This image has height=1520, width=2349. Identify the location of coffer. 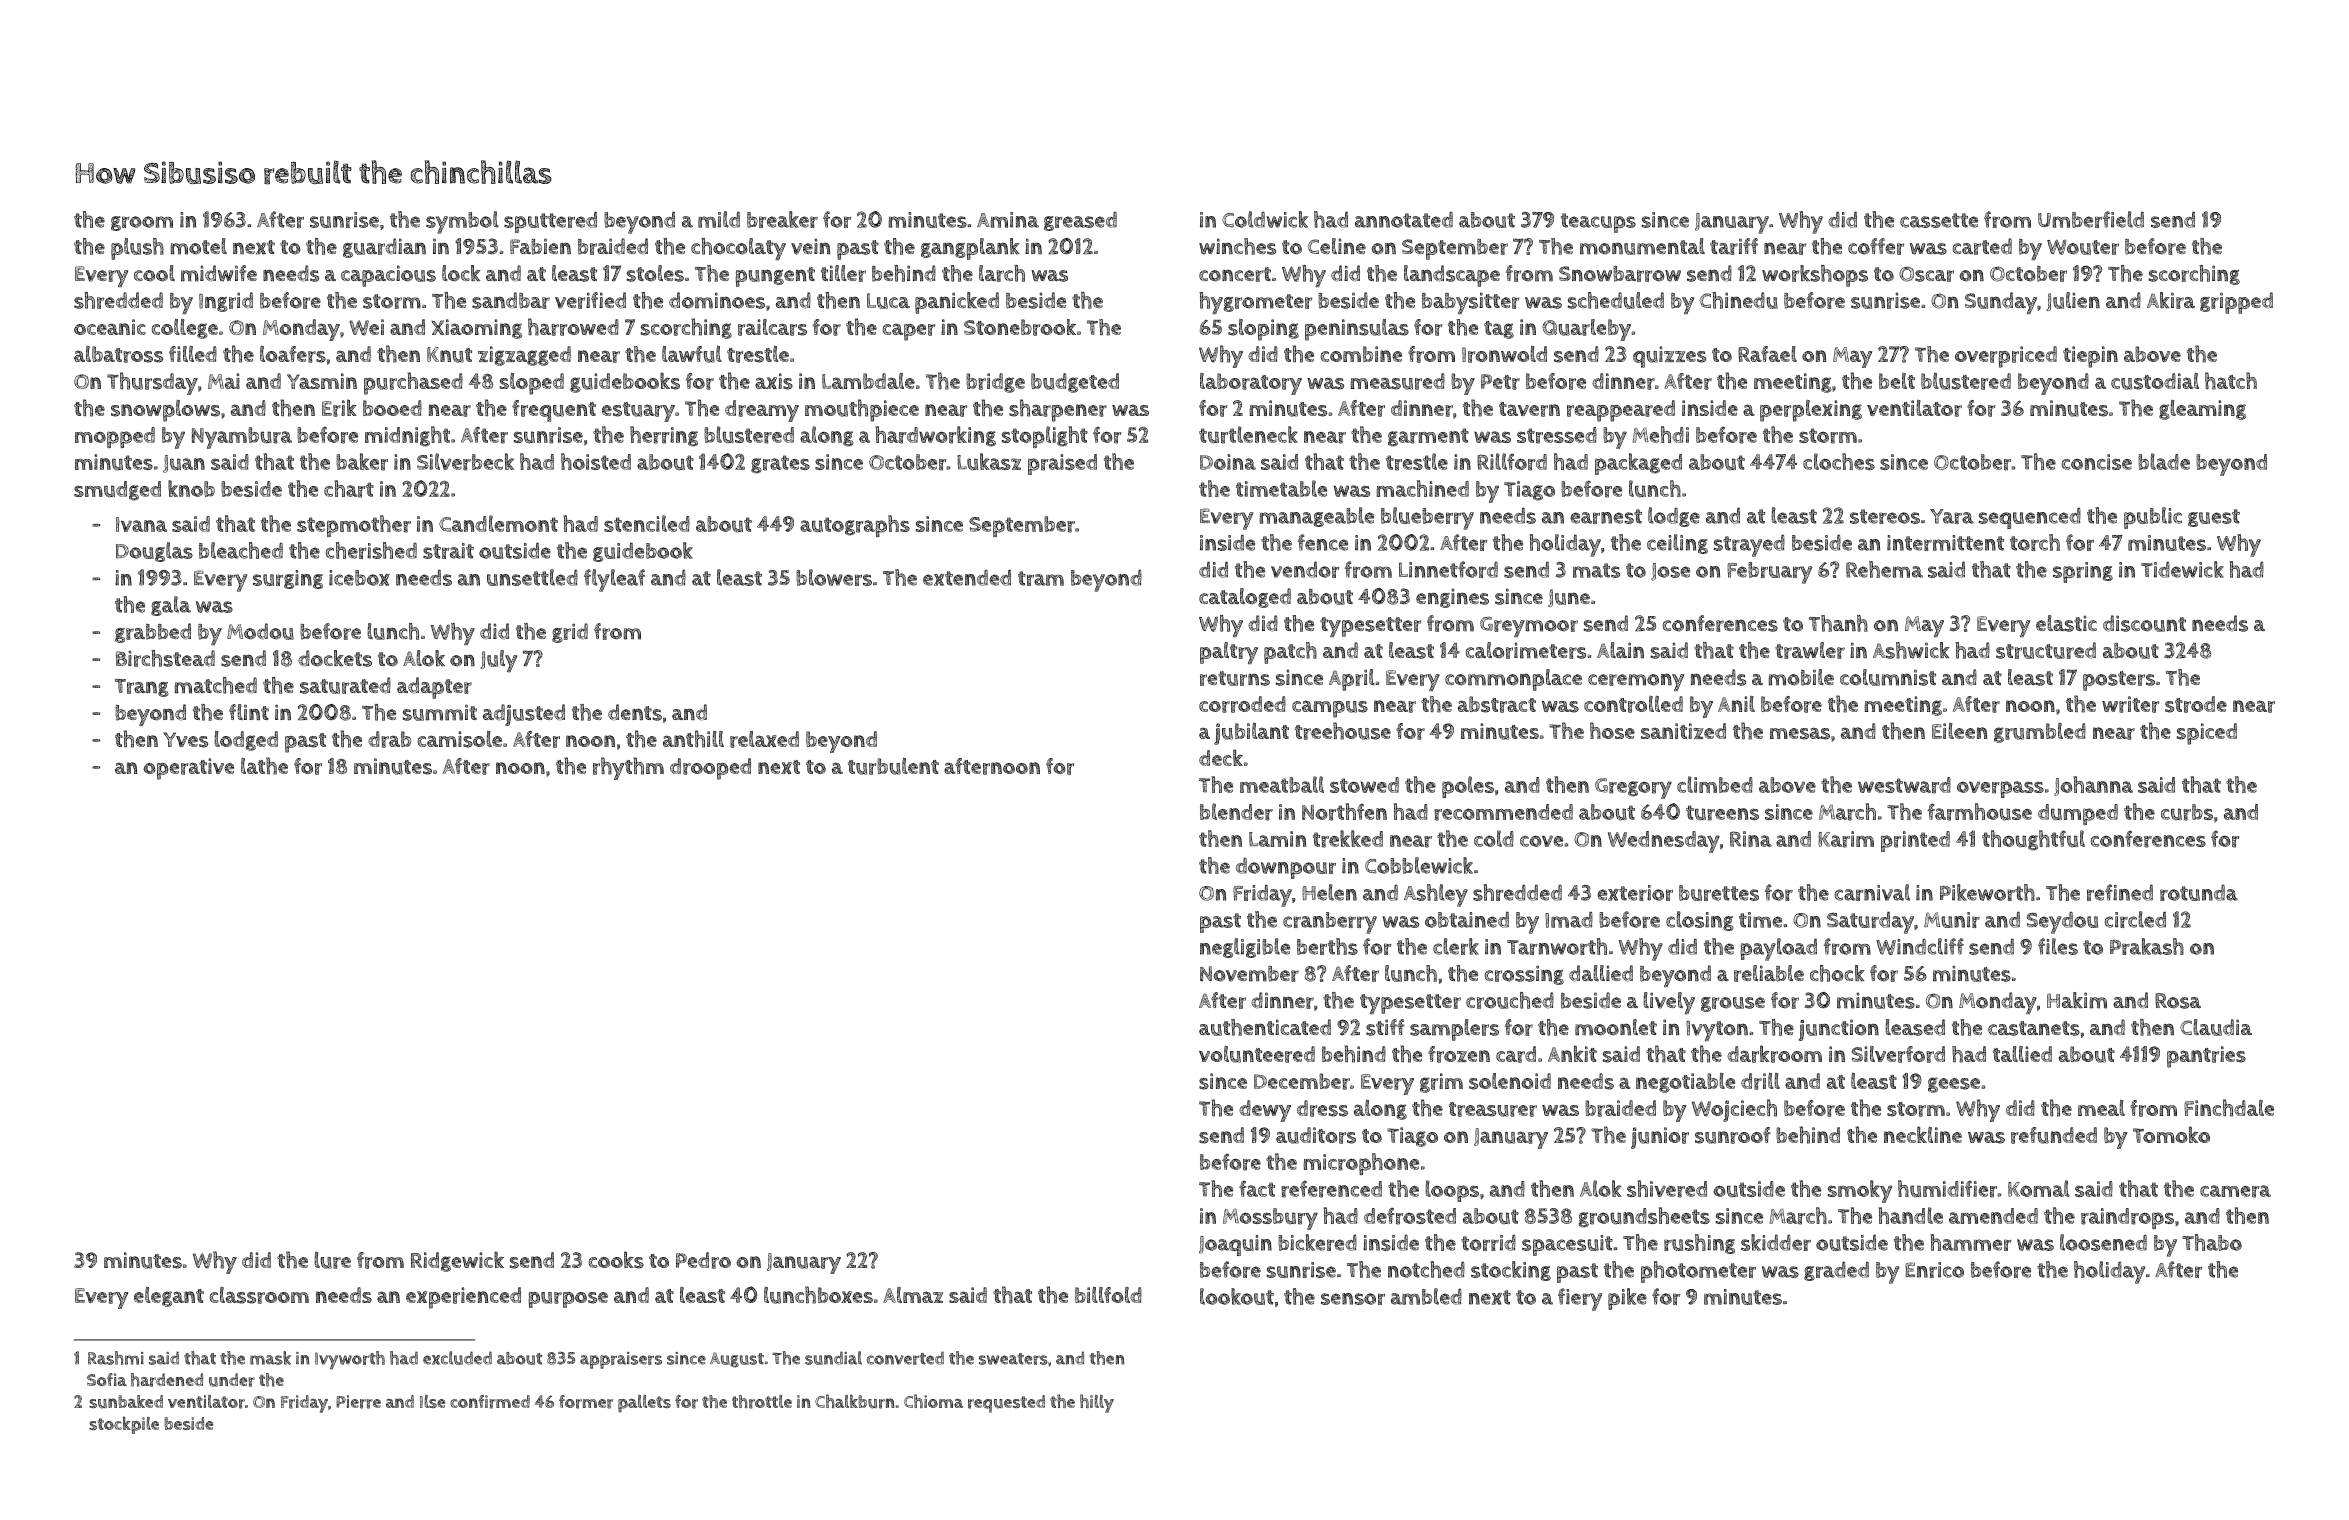
(1876, 246).
